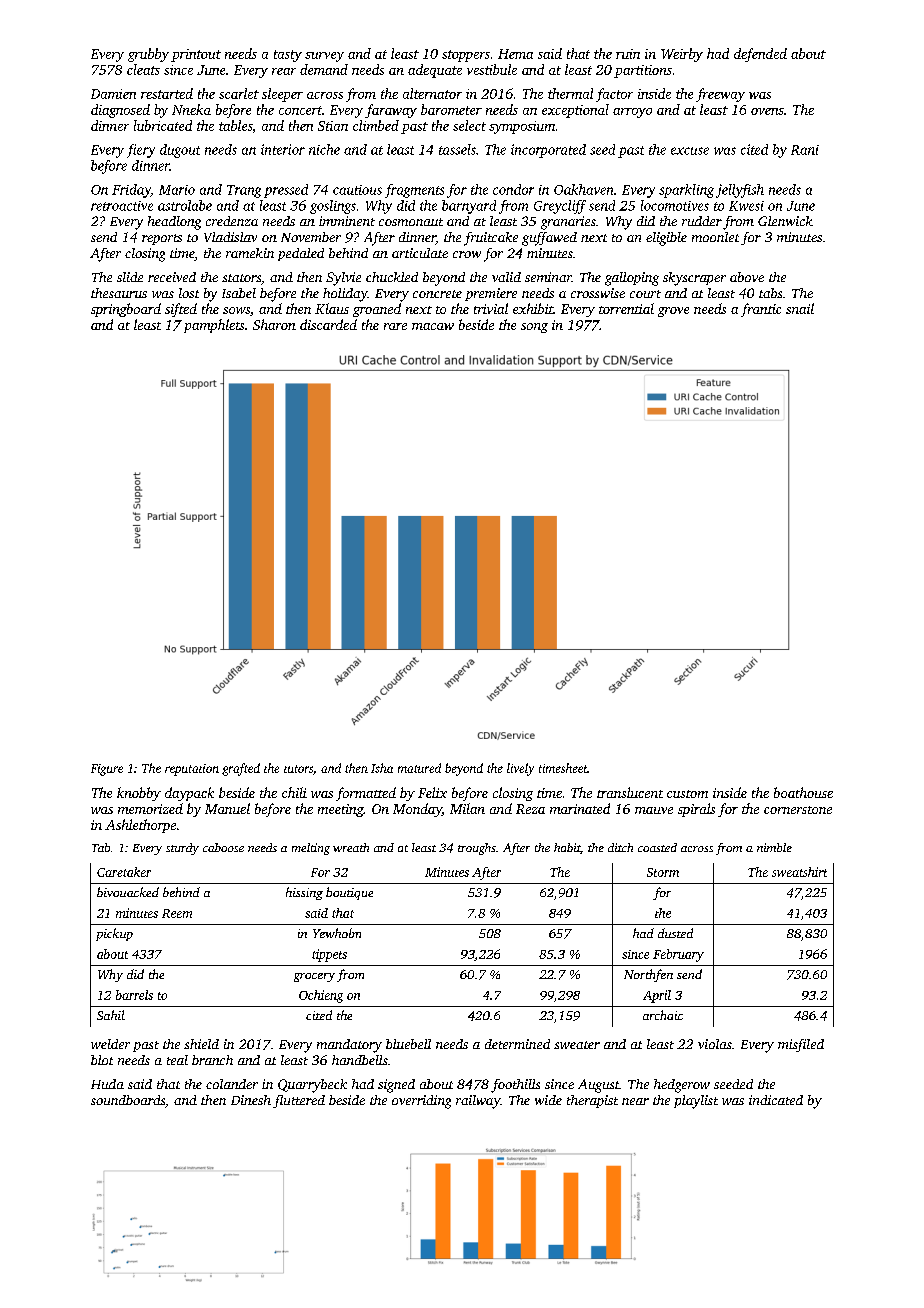  I want to click on habit, so click(567, 847).
